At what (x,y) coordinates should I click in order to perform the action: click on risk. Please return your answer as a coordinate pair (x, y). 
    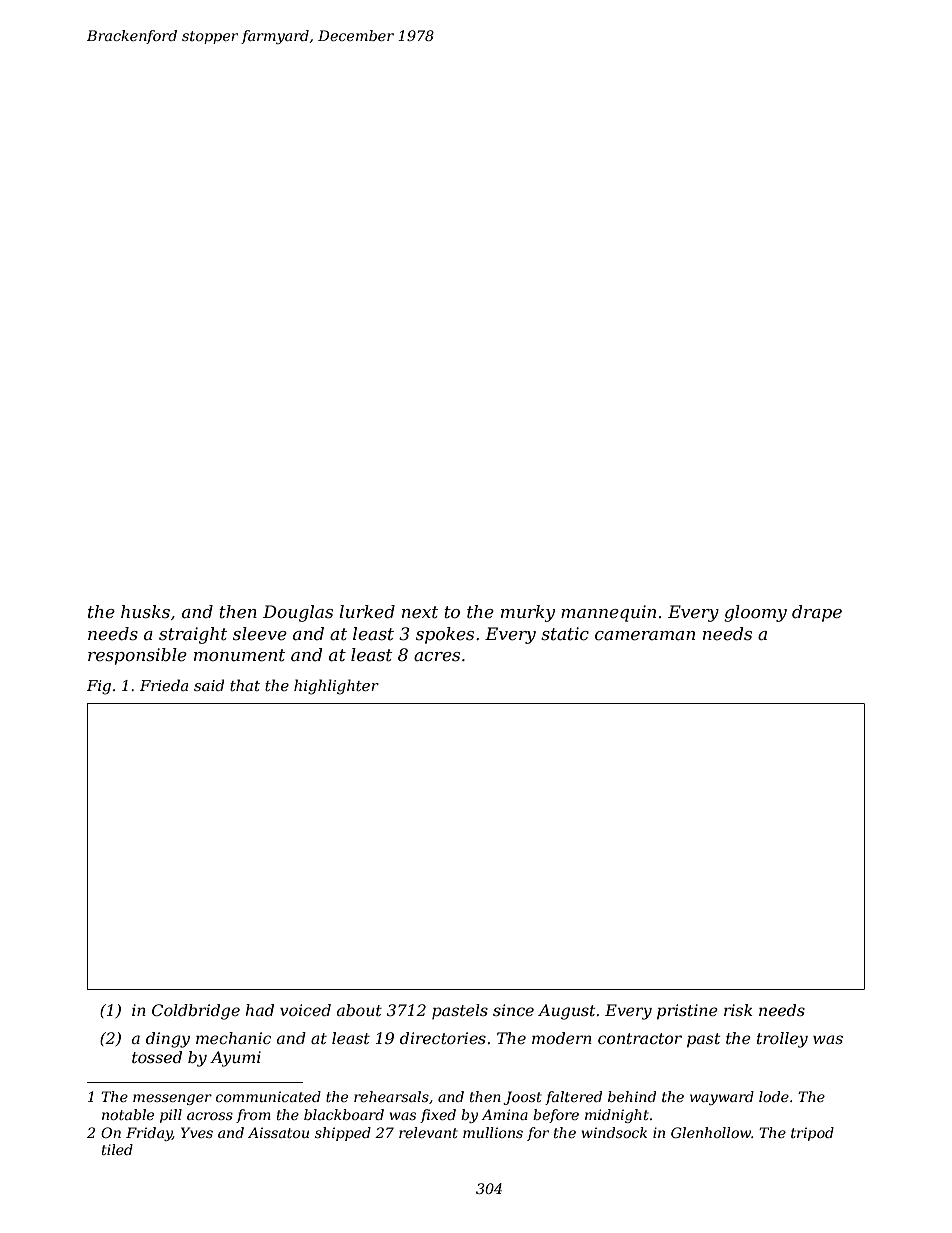
    Looking at the image, I should click on (738, 1010).
